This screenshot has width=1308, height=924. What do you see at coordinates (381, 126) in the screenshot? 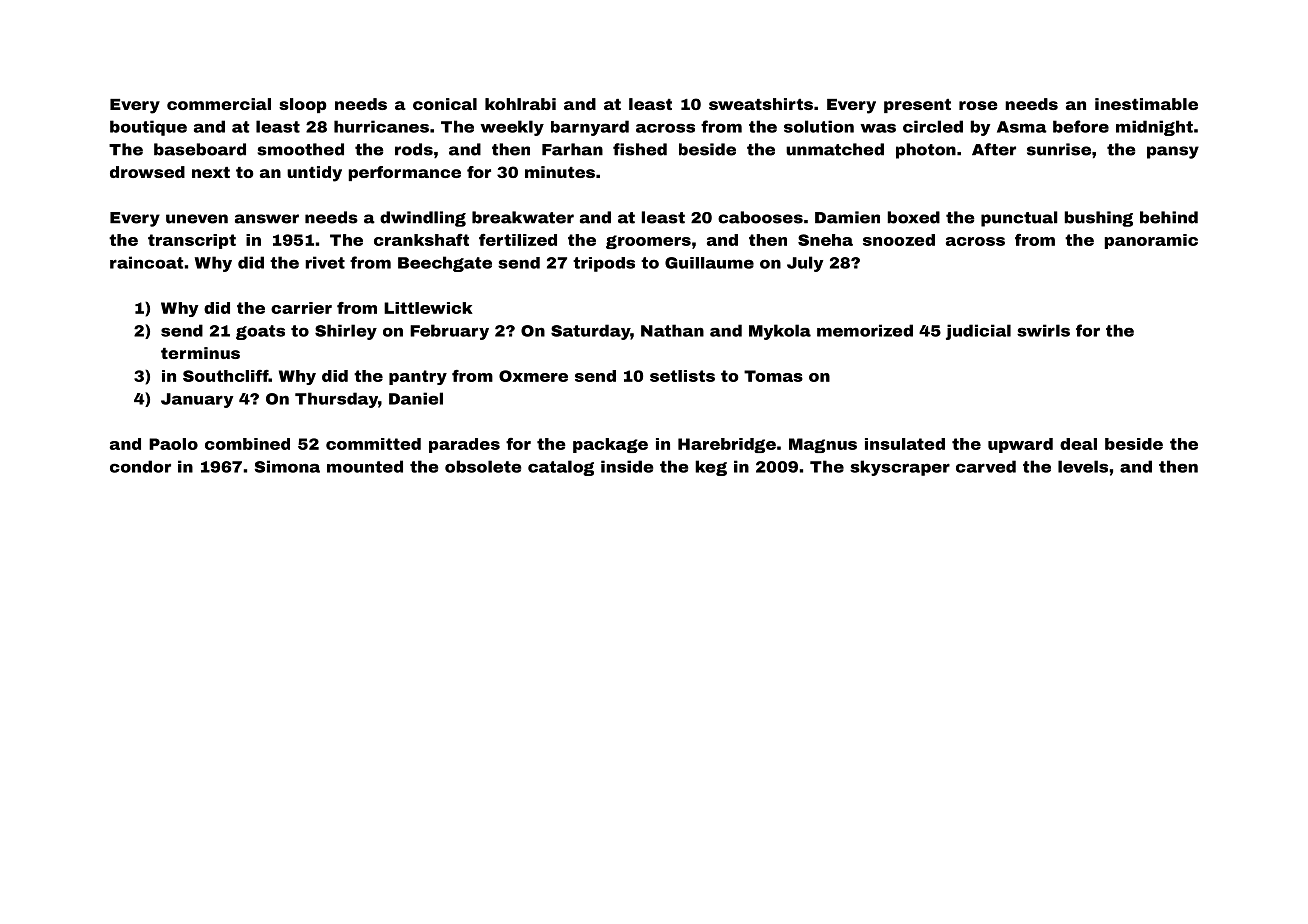
I see `hurricanes` at bounding box center [381, 126].
